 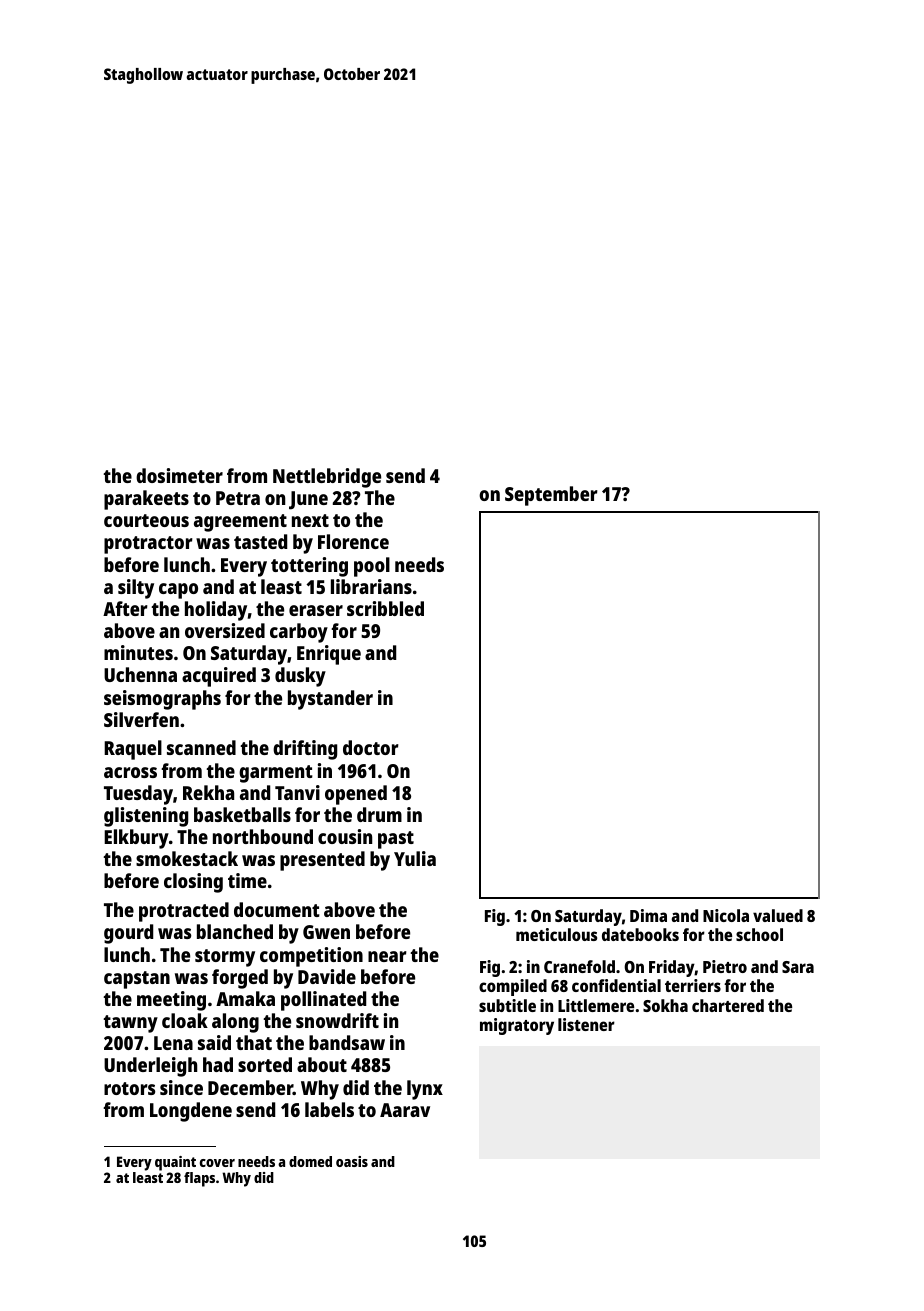 What do you see at coordinates (551, 496) in the document?
I see `September` at bounding box center [551, 496].
